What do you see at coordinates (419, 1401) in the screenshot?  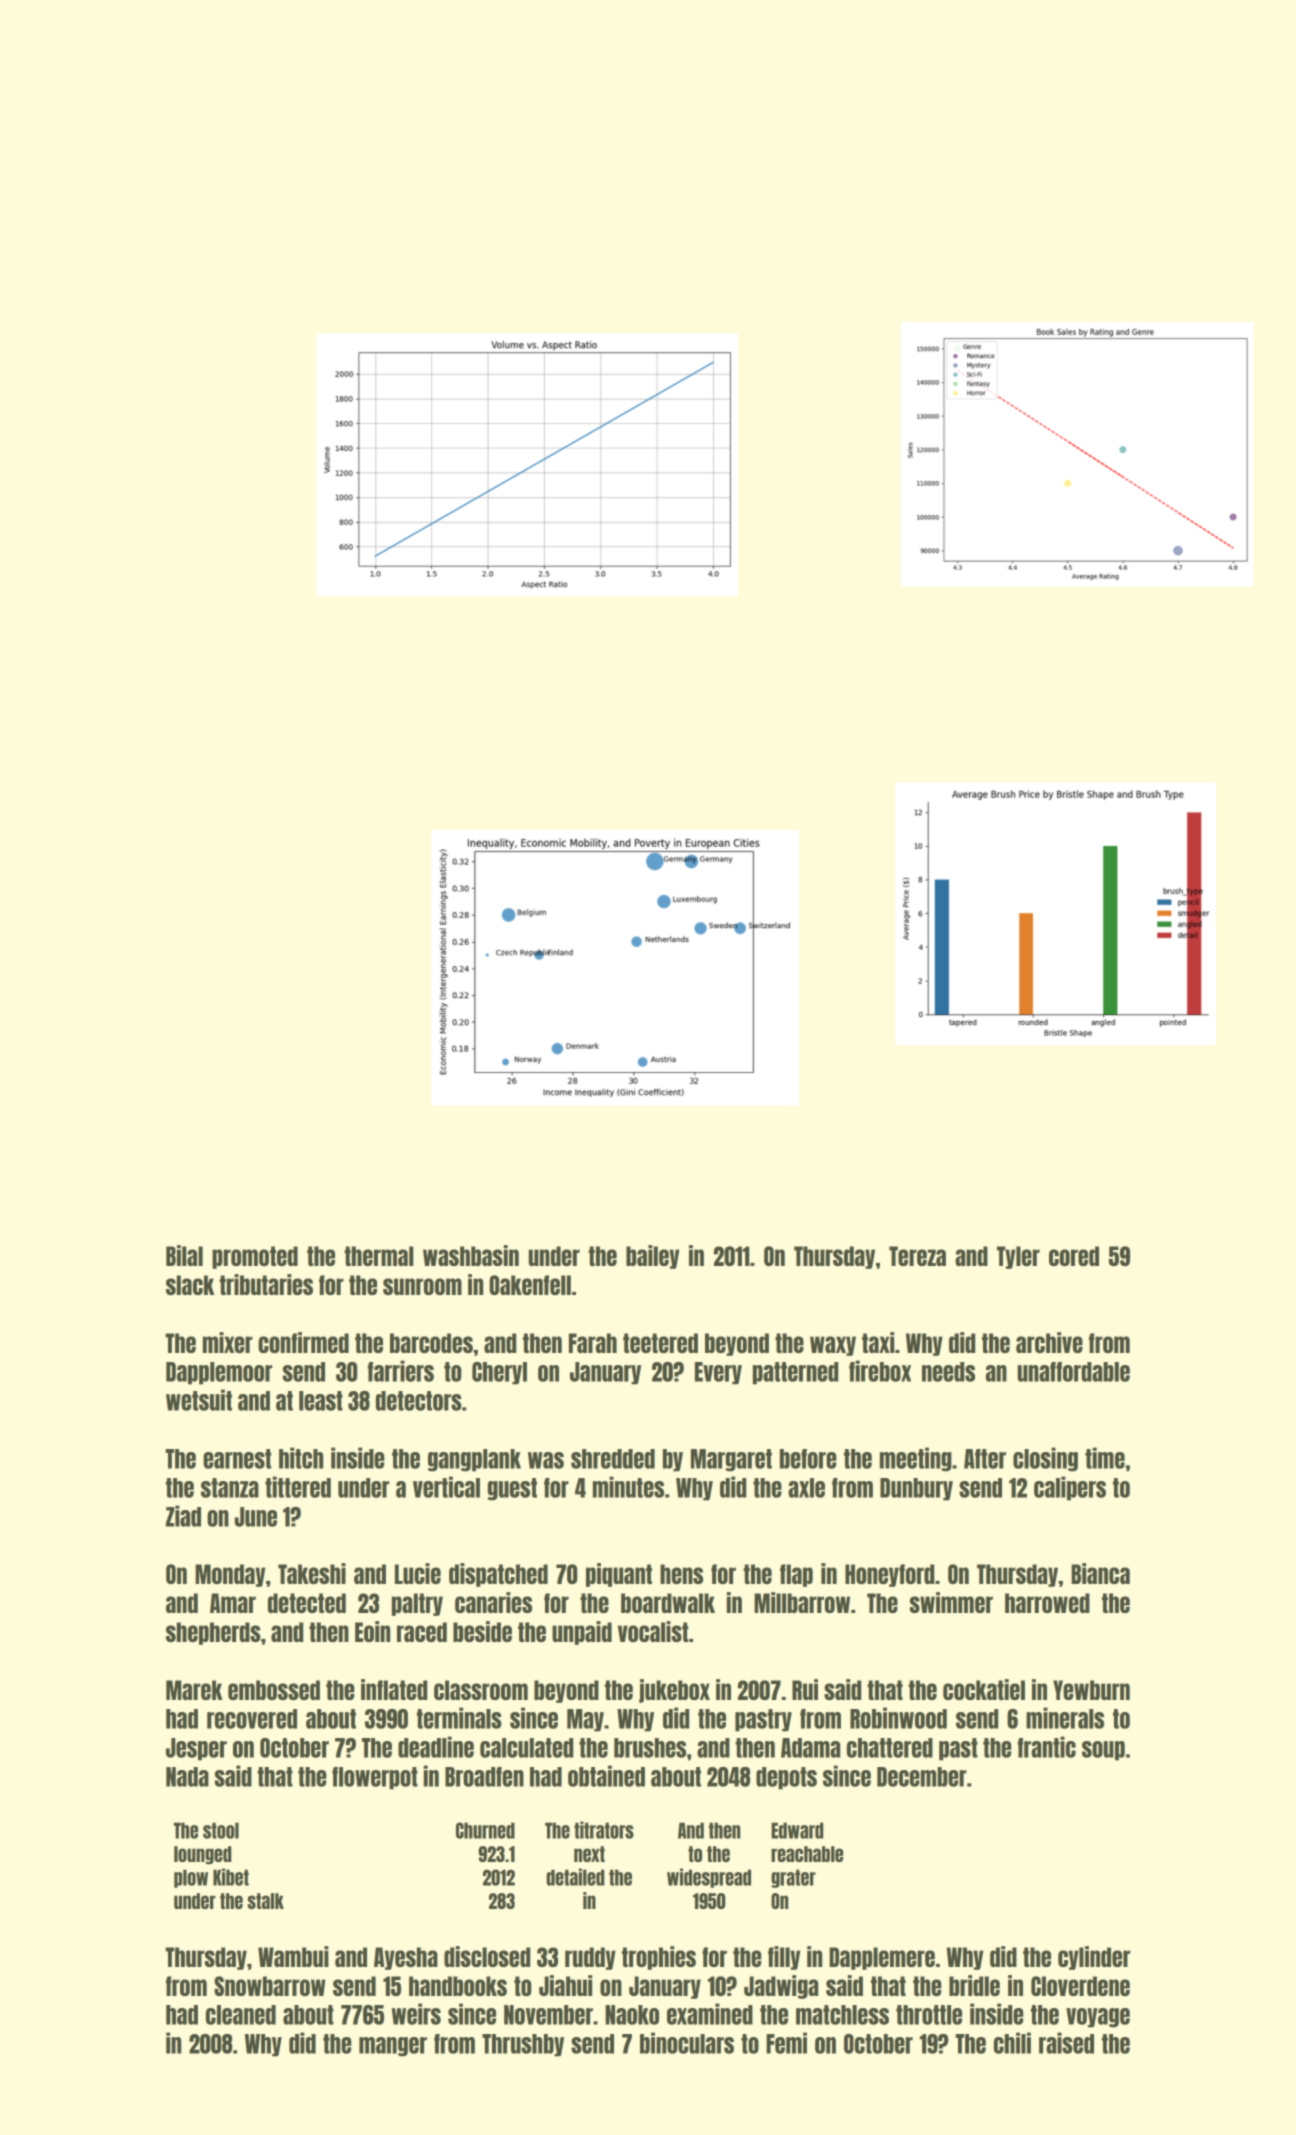 I see `detectors` at bounding box center [419, 1401].
